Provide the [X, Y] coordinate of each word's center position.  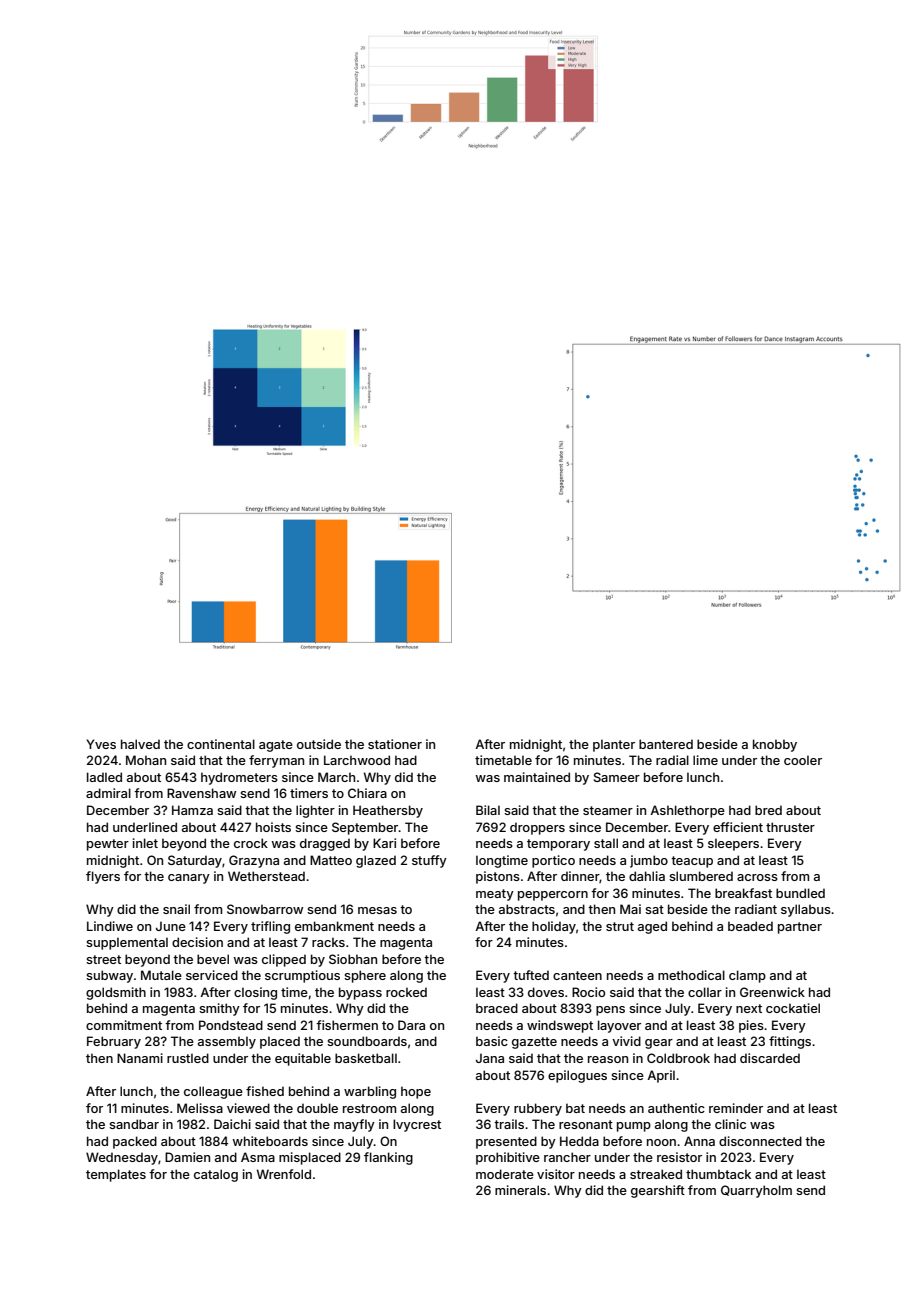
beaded [750, 926]
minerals [520, 1190]
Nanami [140, 1058]
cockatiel [793, 1008]
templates [116, 1175]
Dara [411, 1025]
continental [221, 744]
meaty [495, 895]
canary [189, 879]
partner [800, 928]
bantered [666, 744]
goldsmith [116, 993]
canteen [577, 975]
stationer [395, 744]
